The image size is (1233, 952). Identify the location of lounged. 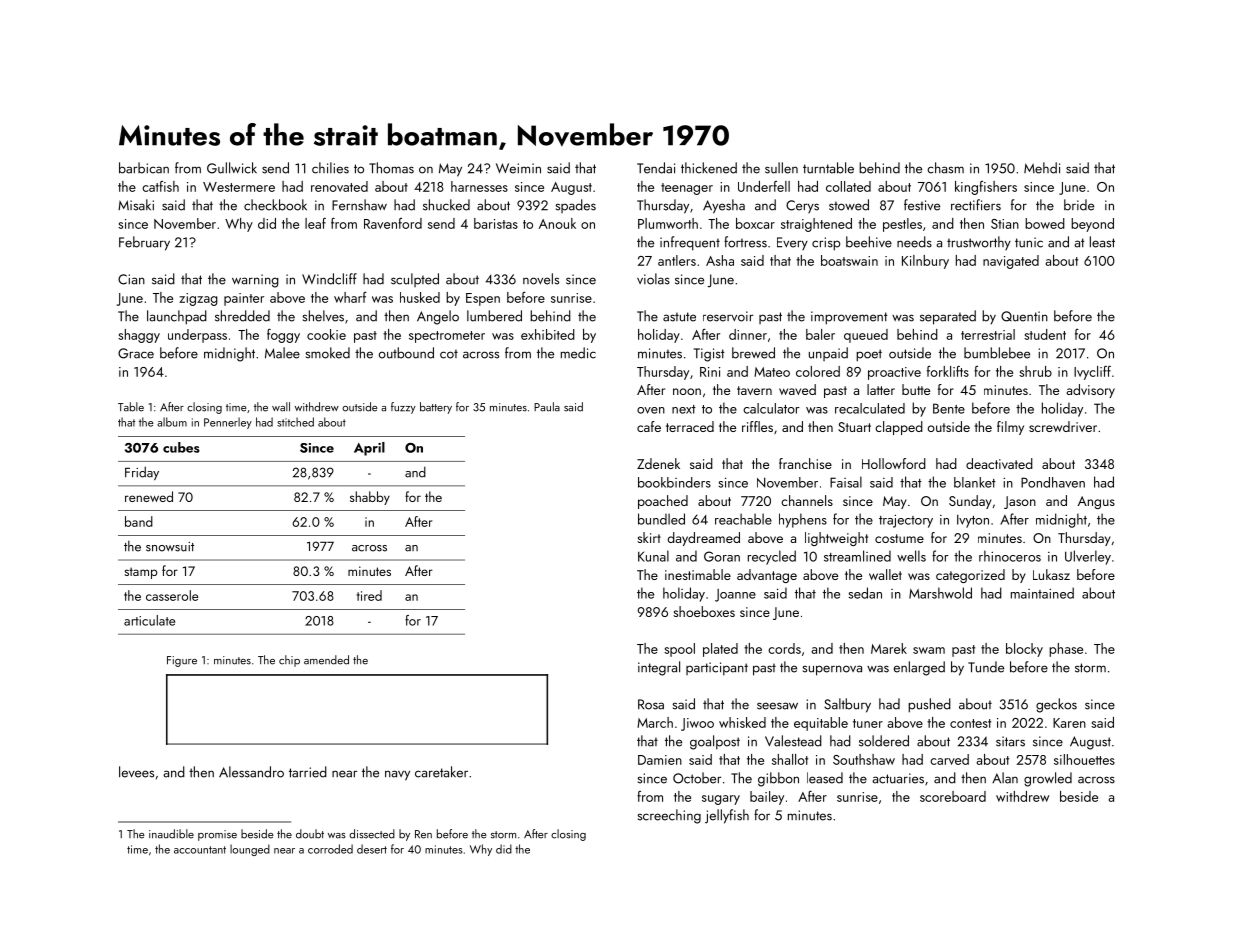
(250, 850).
